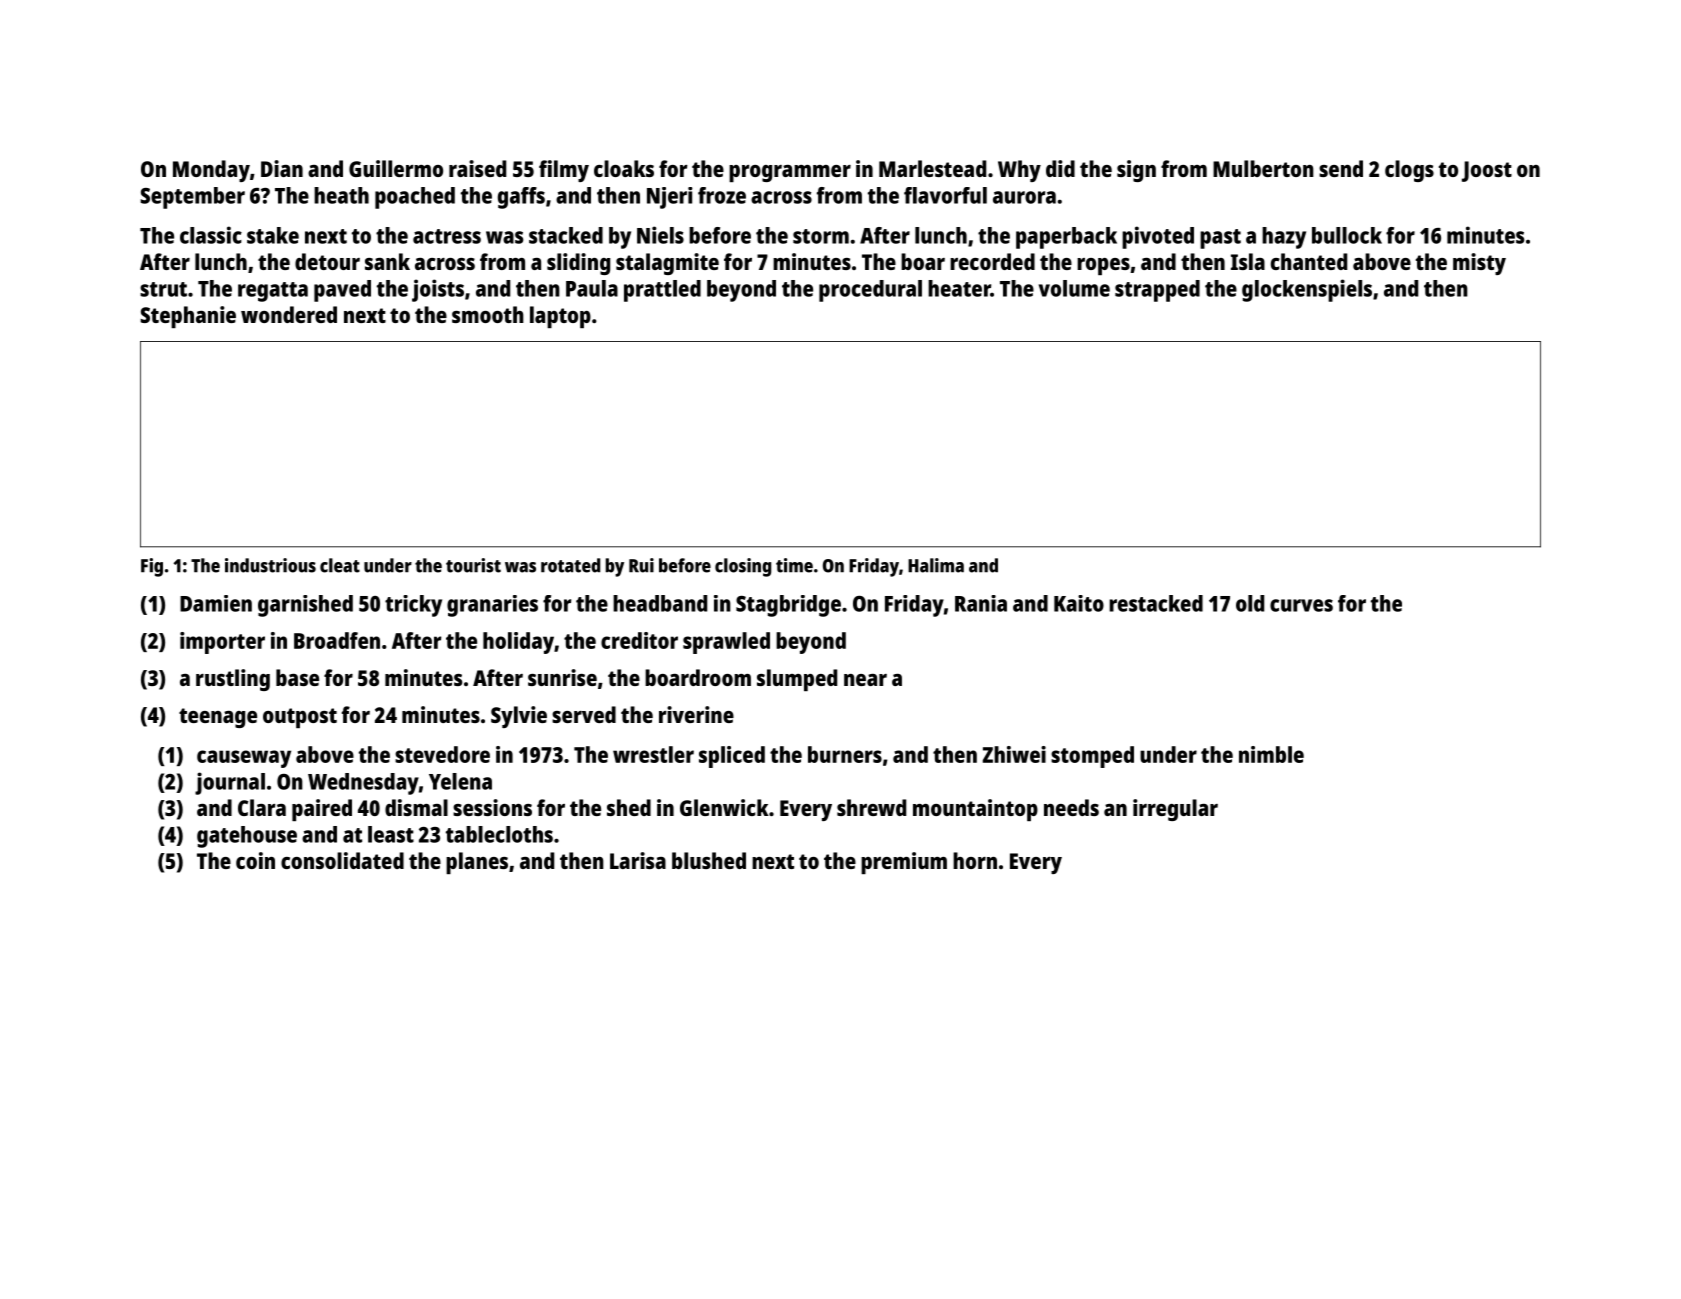 The width and height of the document is (1681, 1299). I want to click on actress, so click(447, 236).
